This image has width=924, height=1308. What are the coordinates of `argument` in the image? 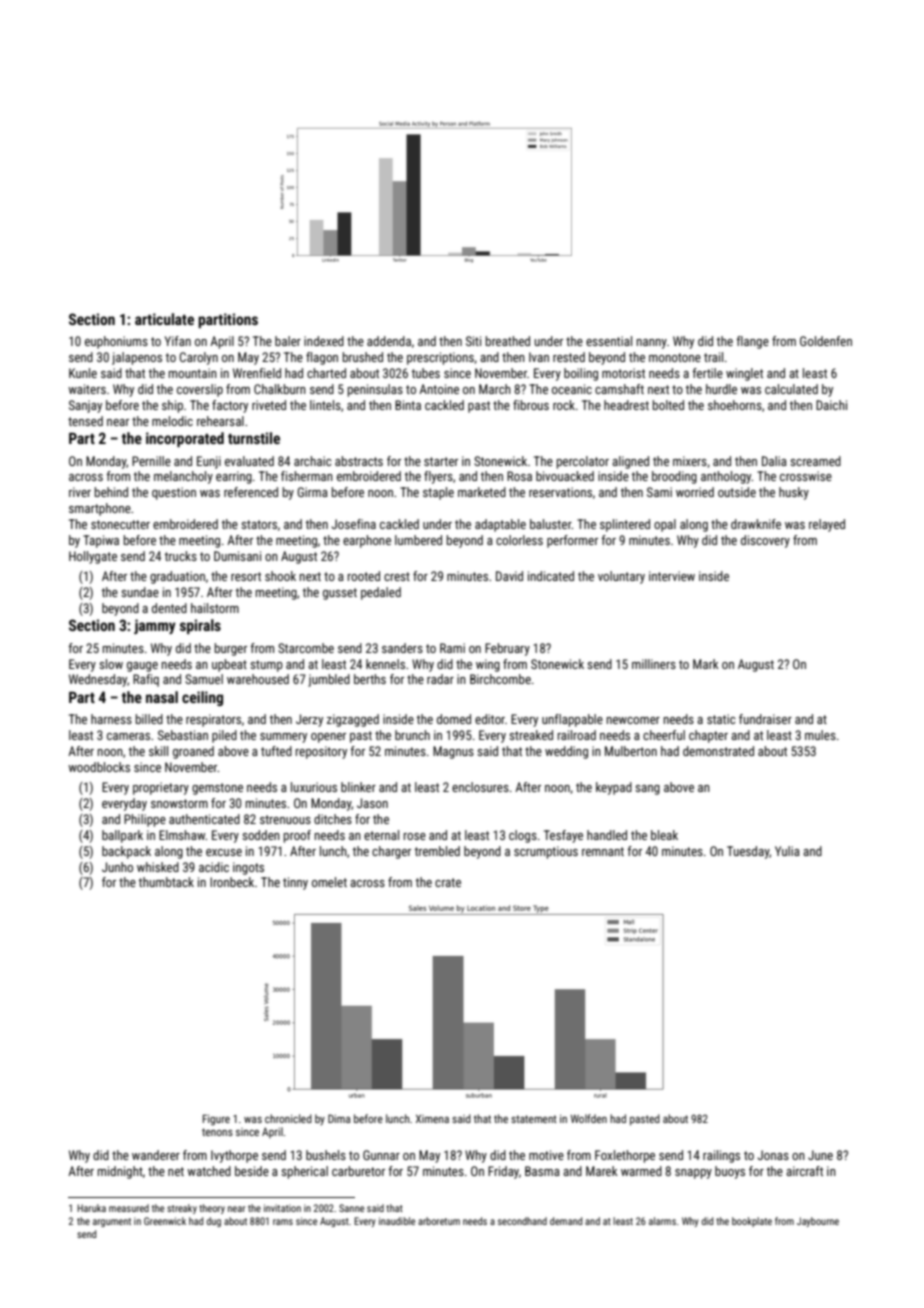 It's located at (112, 1222).
